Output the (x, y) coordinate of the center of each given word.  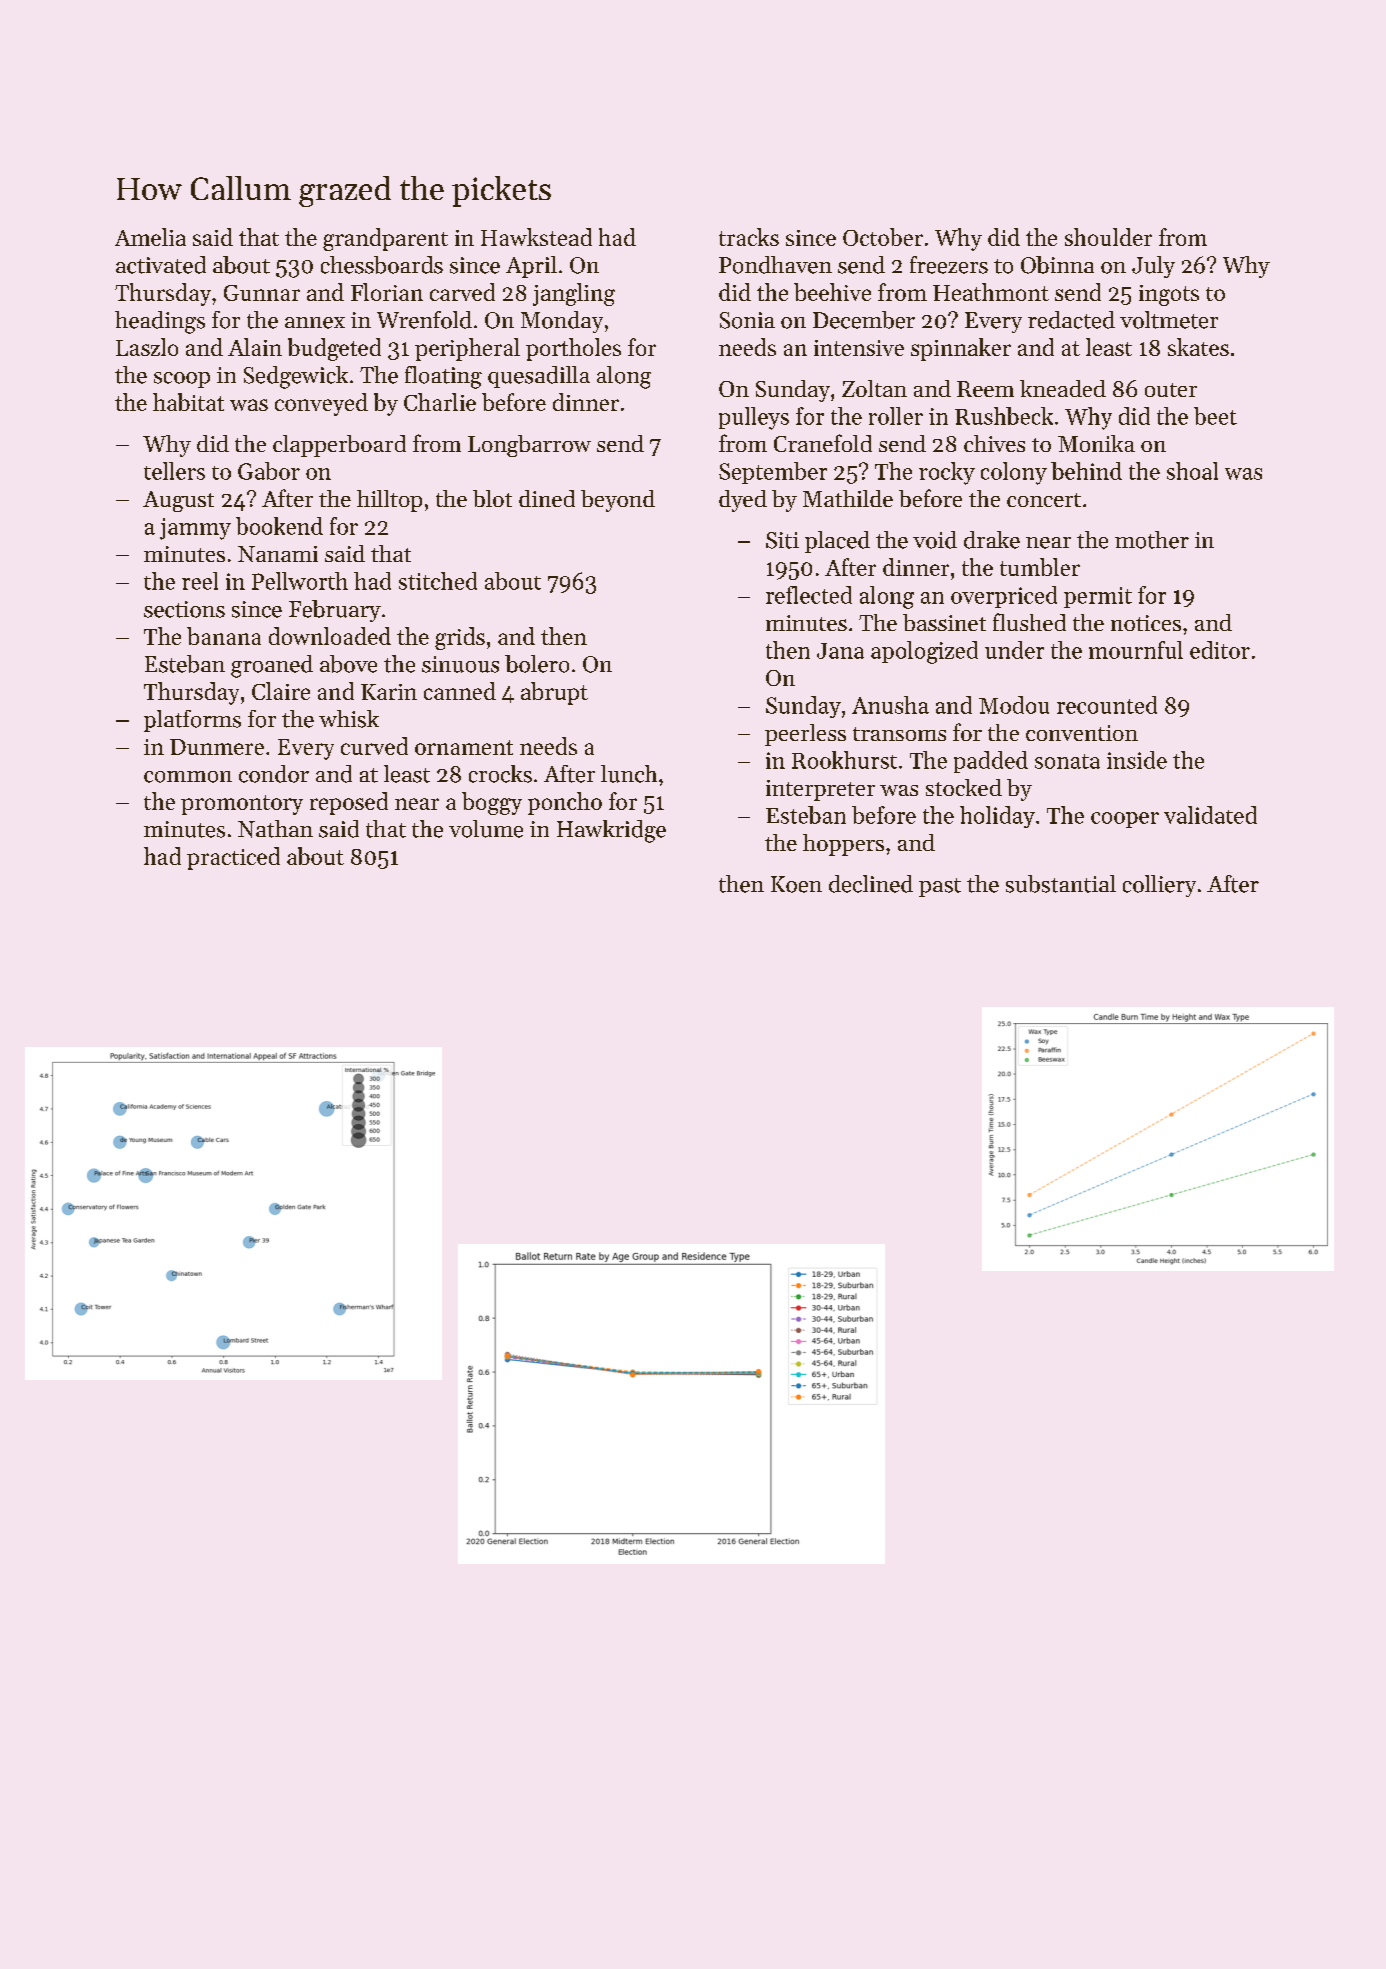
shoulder (1108, 237)
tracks (749, 237)
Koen (796, 884)
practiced (233, 858)
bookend (279, 526)
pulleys (754, 418)
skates (1198, 347)
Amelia (150, 237)
